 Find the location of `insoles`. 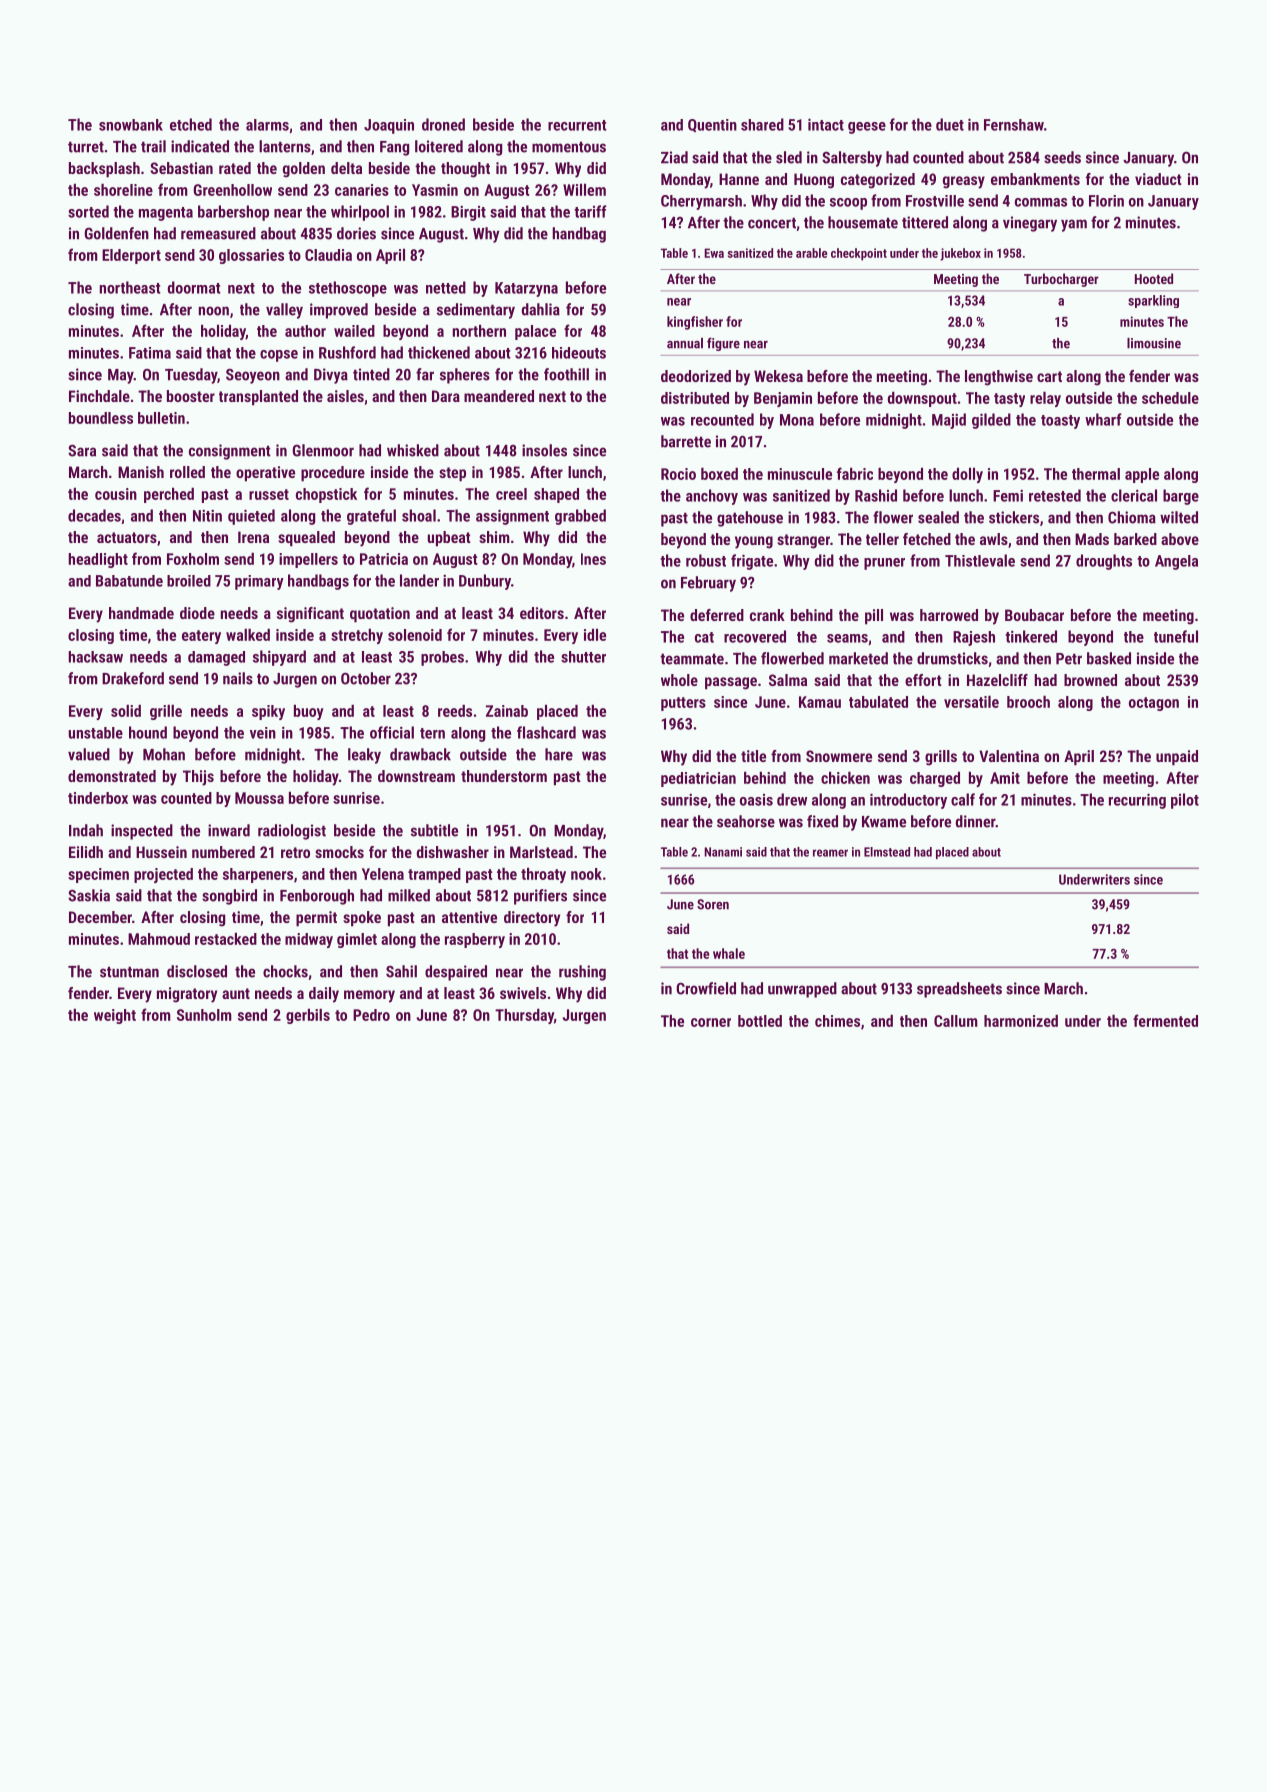

insoles is located at coordinates (544, 450).
